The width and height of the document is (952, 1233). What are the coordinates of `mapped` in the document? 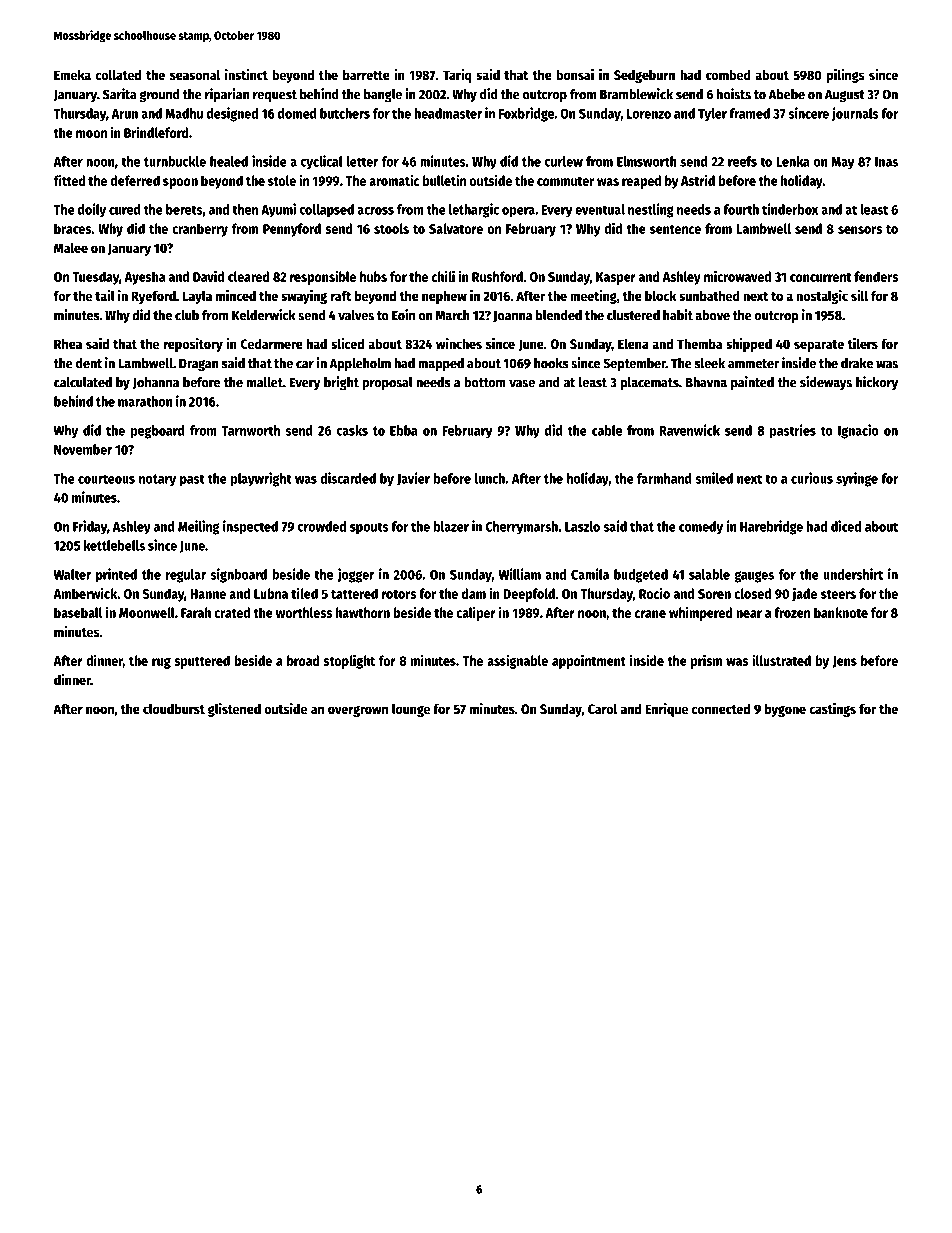 It's located at (441, 364).
